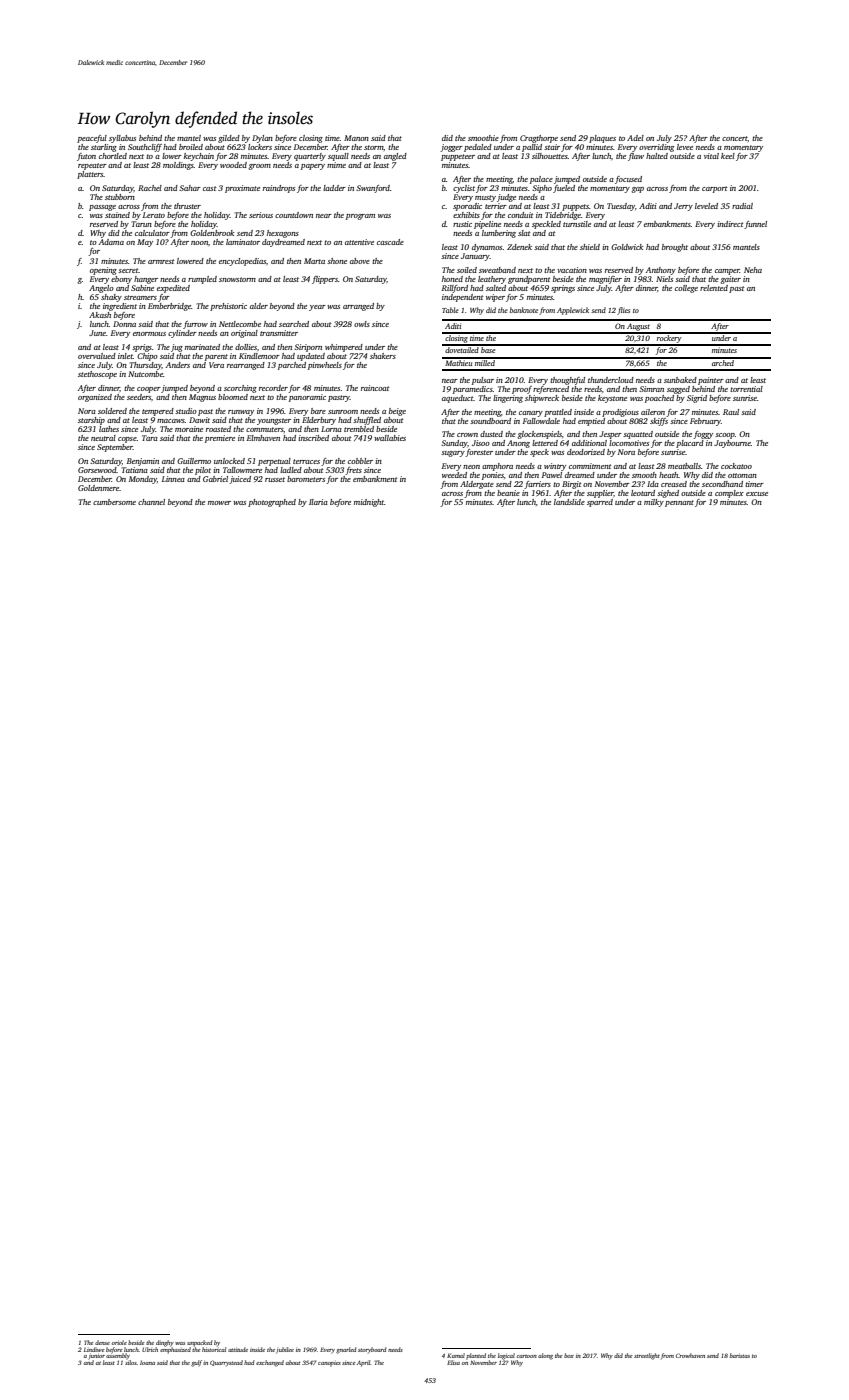 The width and height of the screenshot is (849, 1400). Describe the element at coordinates (679, 503) in the screenshot. I see `pennant` at that location.
